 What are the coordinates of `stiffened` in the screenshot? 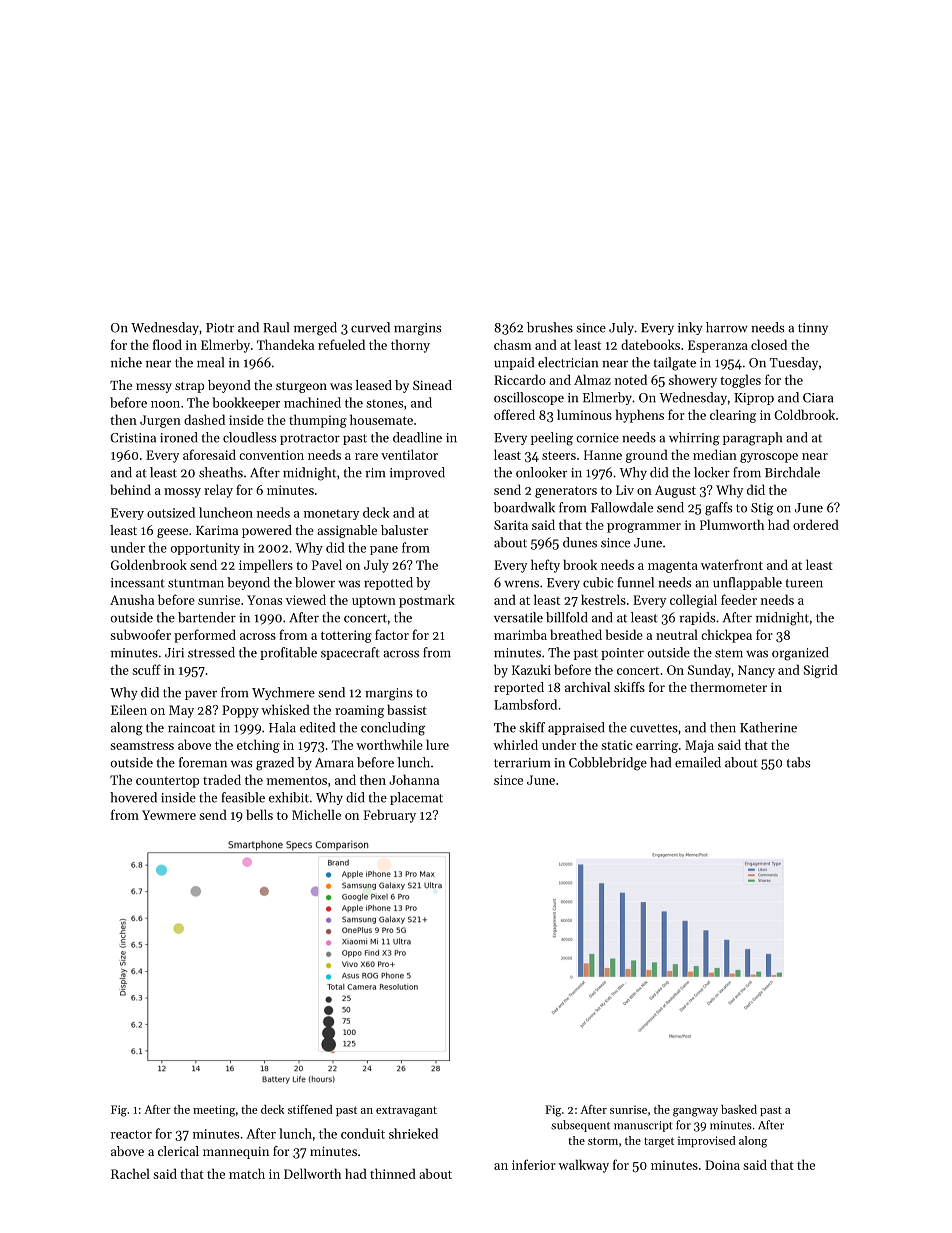 It's located at (310, 1109).
